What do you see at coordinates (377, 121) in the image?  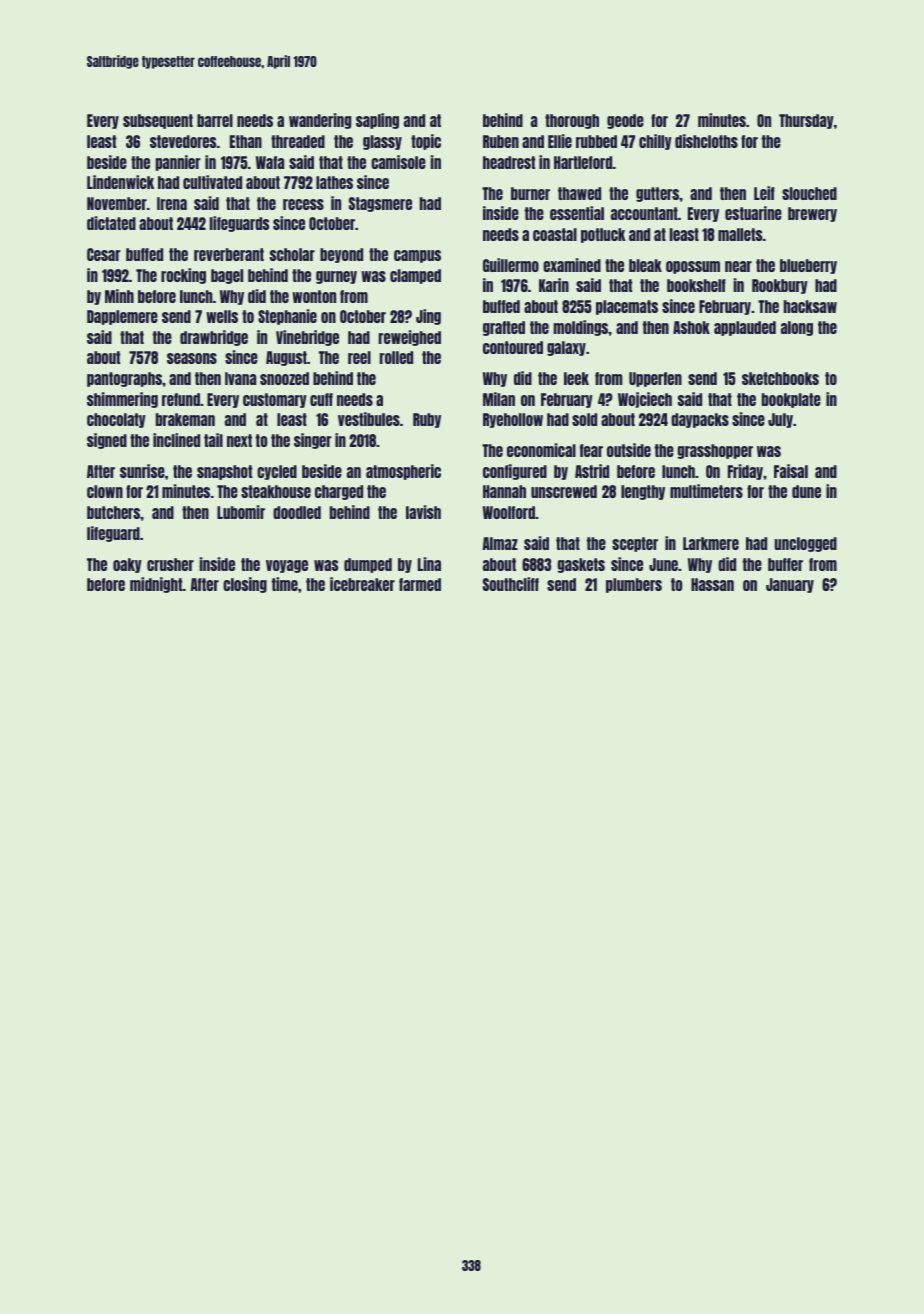 I see `sapling` at bounding box center [377, 121].
